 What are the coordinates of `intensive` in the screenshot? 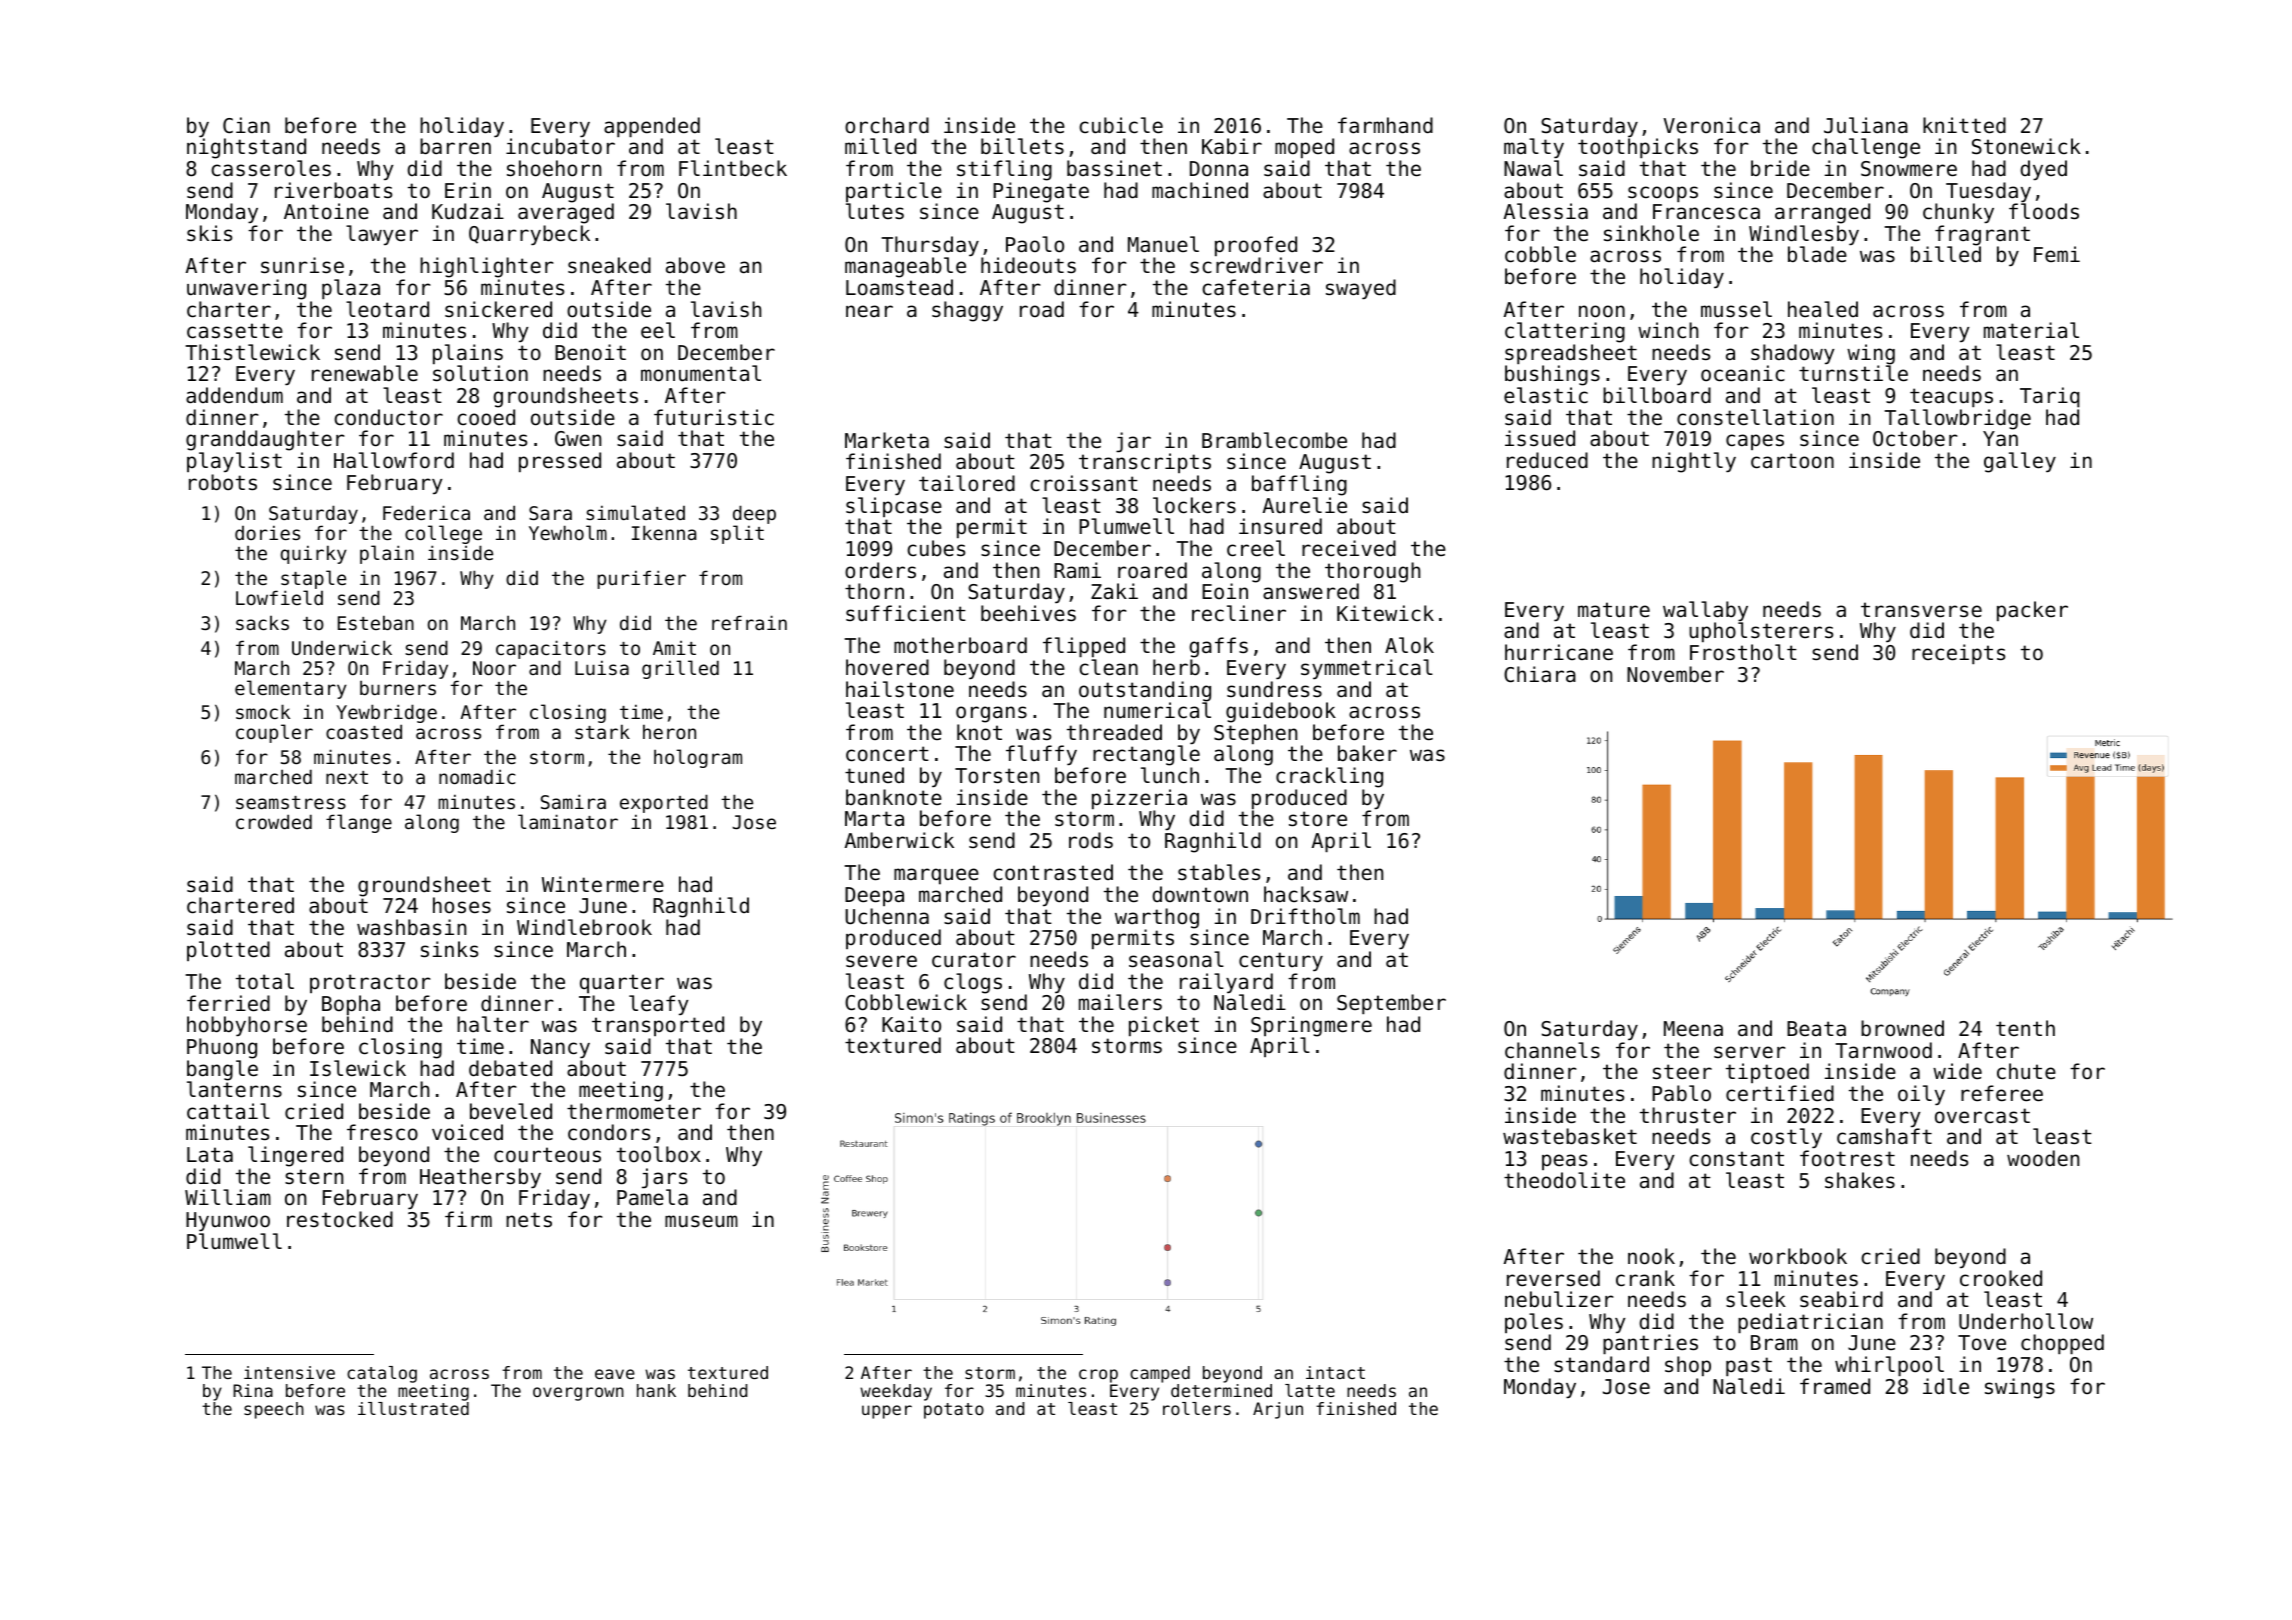 It's located at (289, 1372).
